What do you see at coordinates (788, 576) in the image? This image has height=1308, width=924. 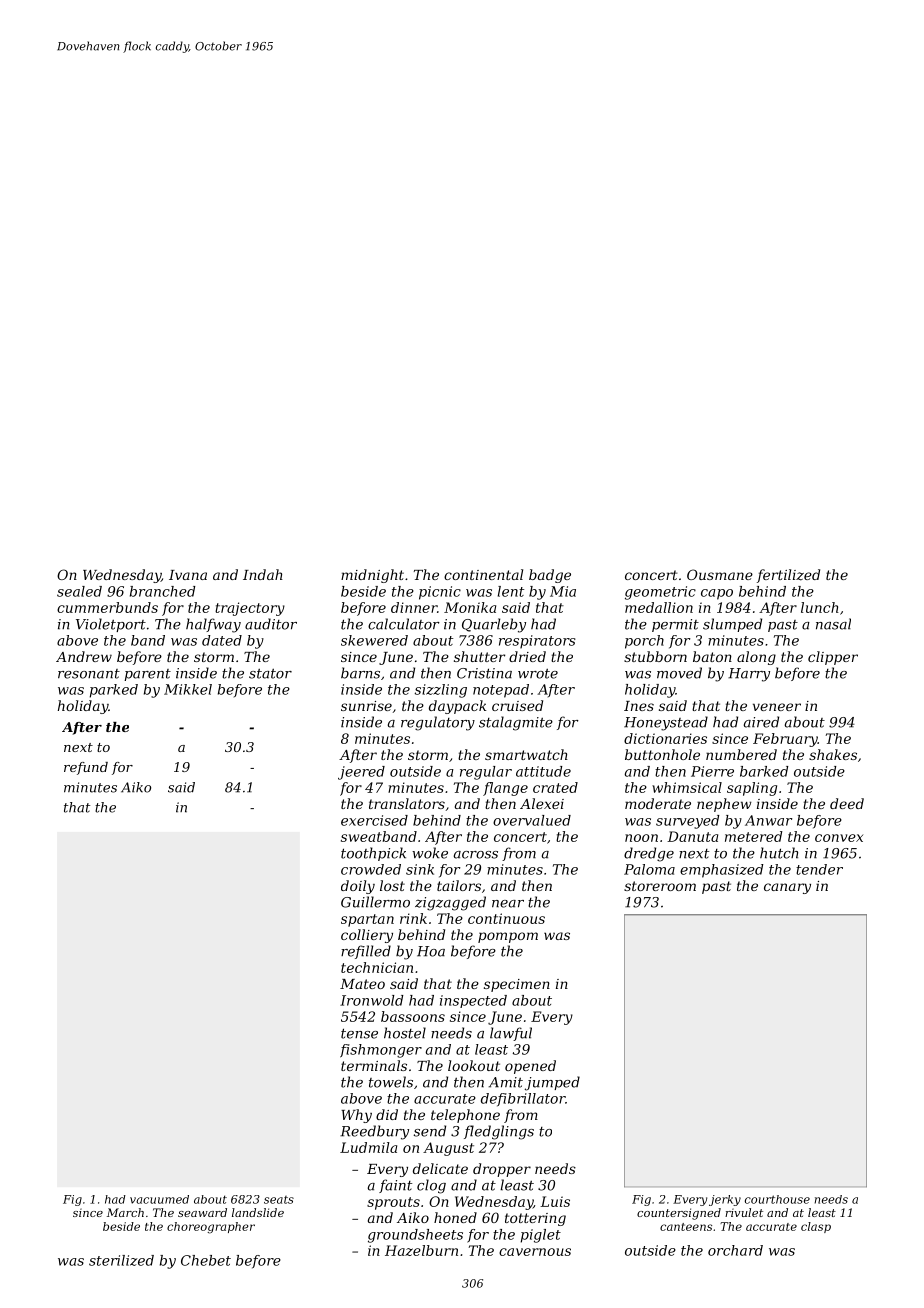 I see `fertilized` at bounding box center [788, 576].
